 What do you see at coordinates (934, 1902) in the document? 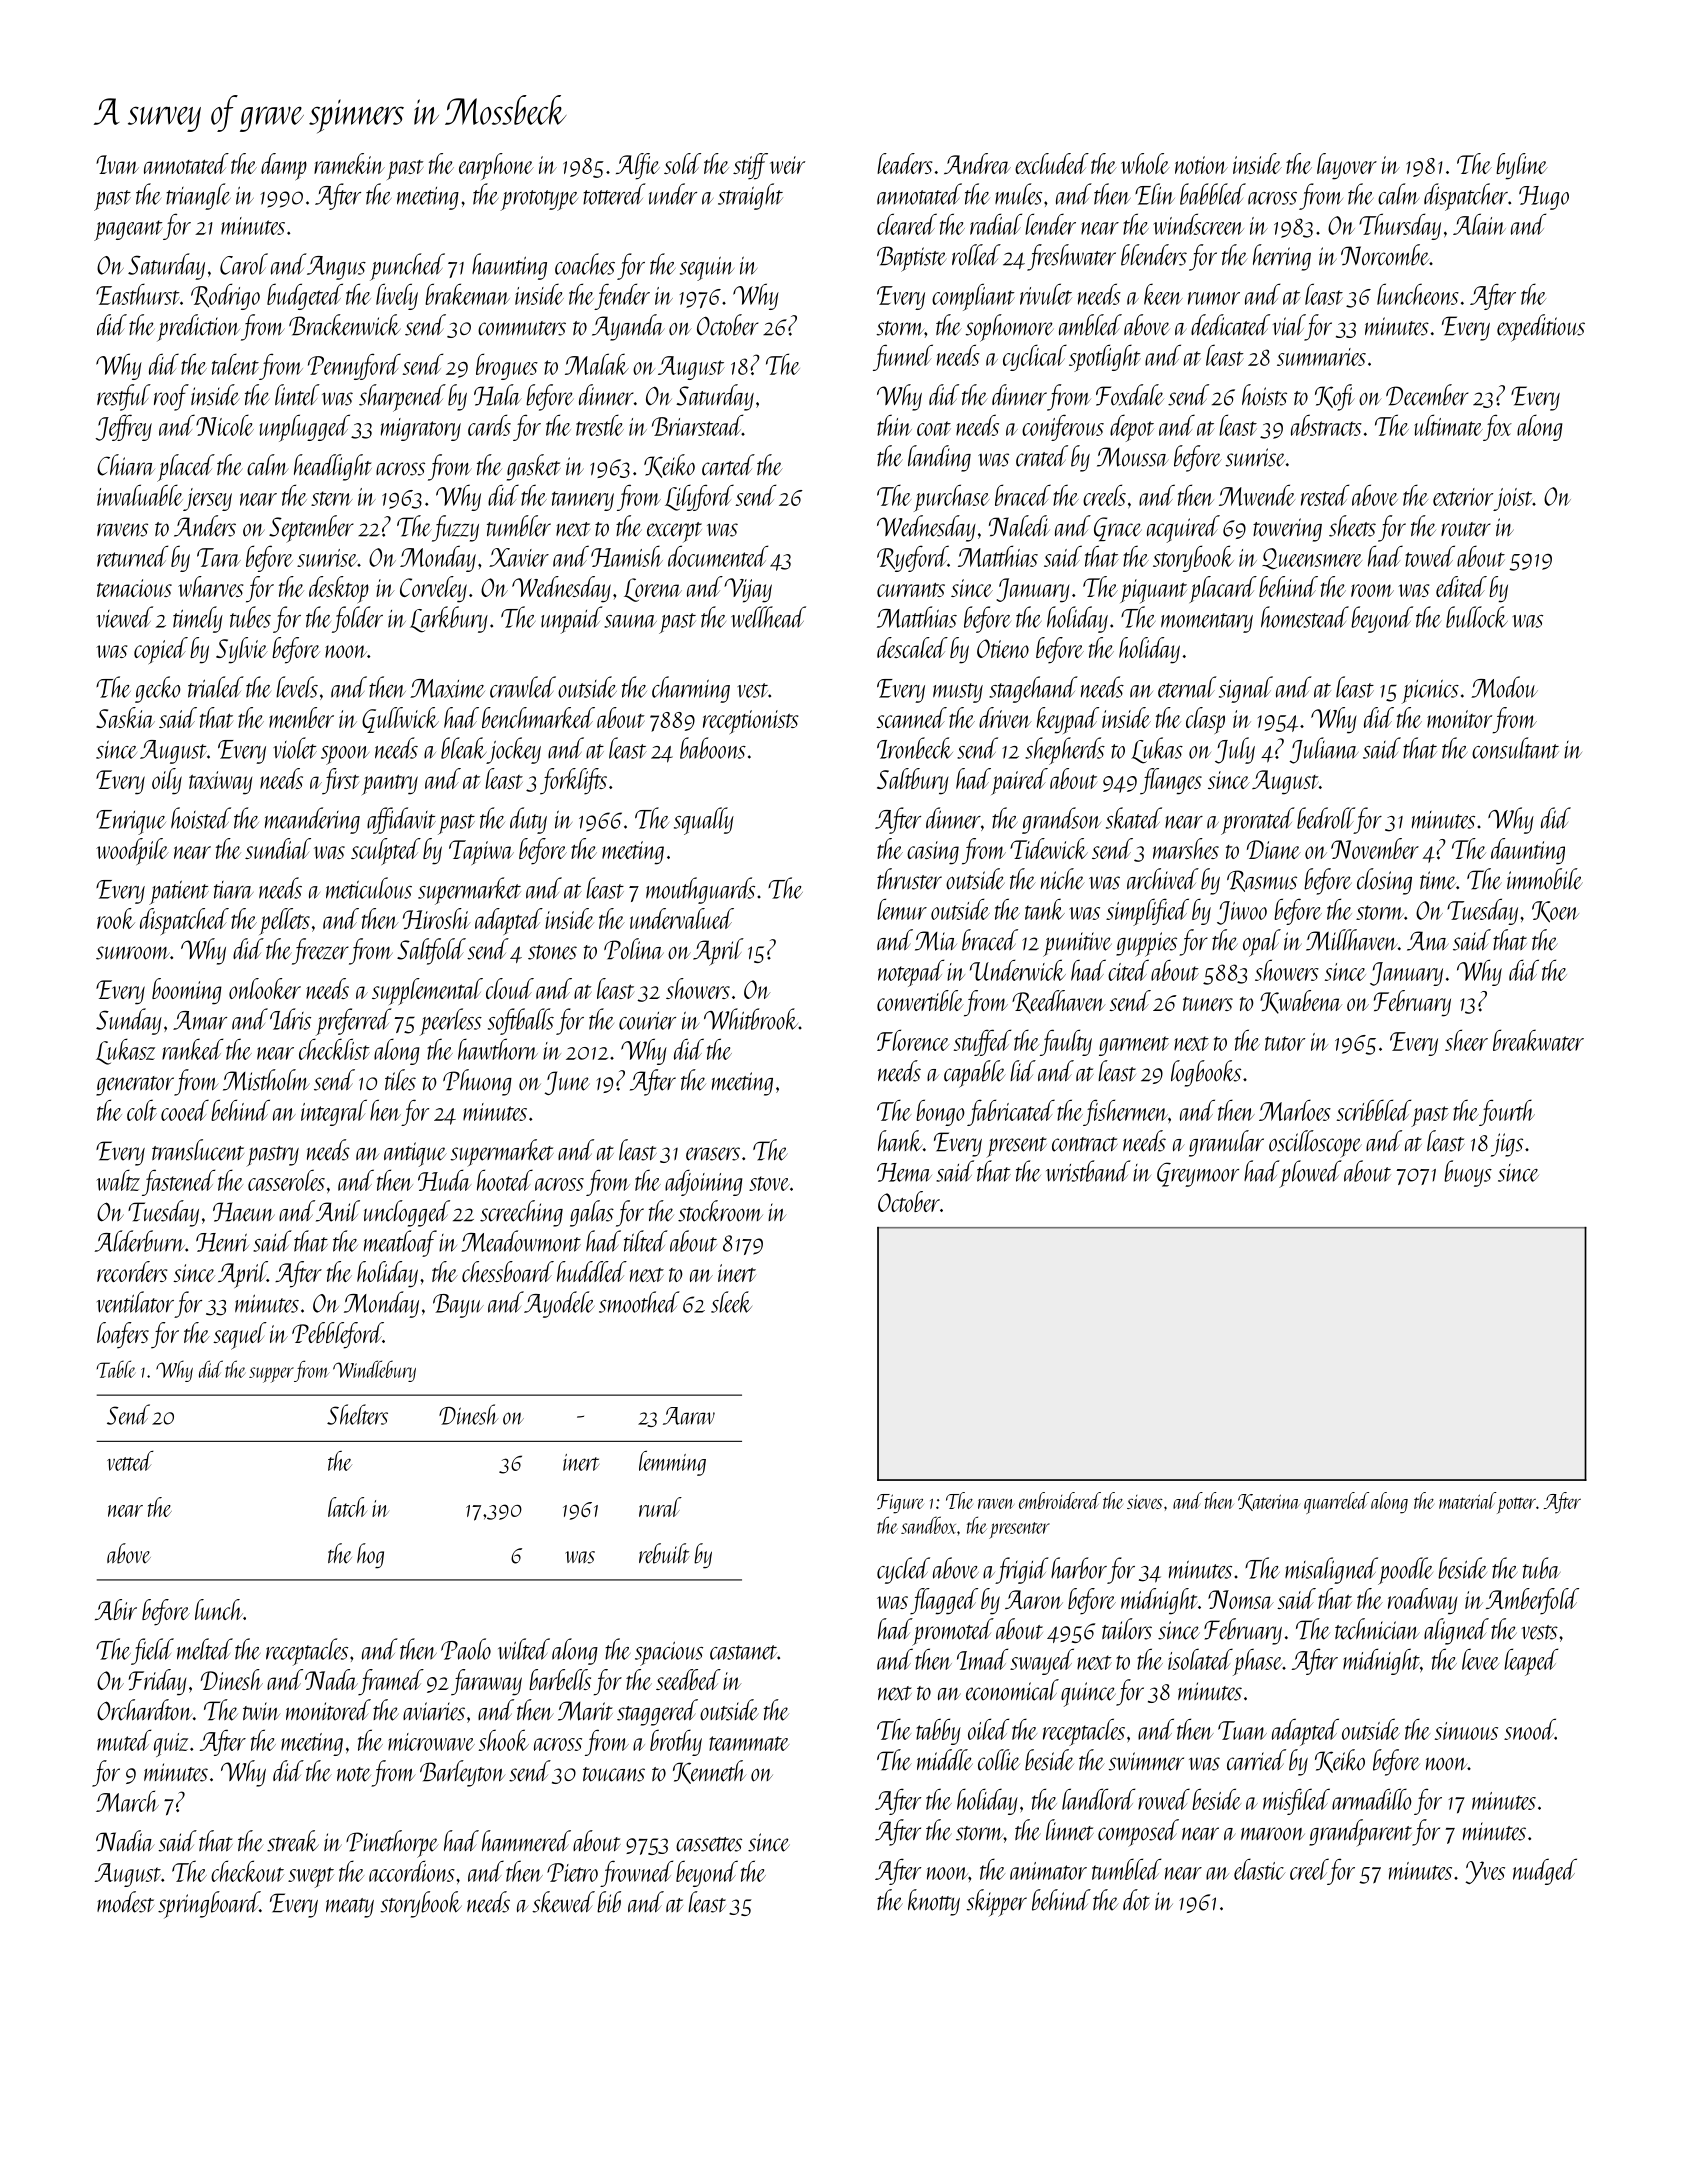
I see `knotty` at bounding box center [934, 1902].
